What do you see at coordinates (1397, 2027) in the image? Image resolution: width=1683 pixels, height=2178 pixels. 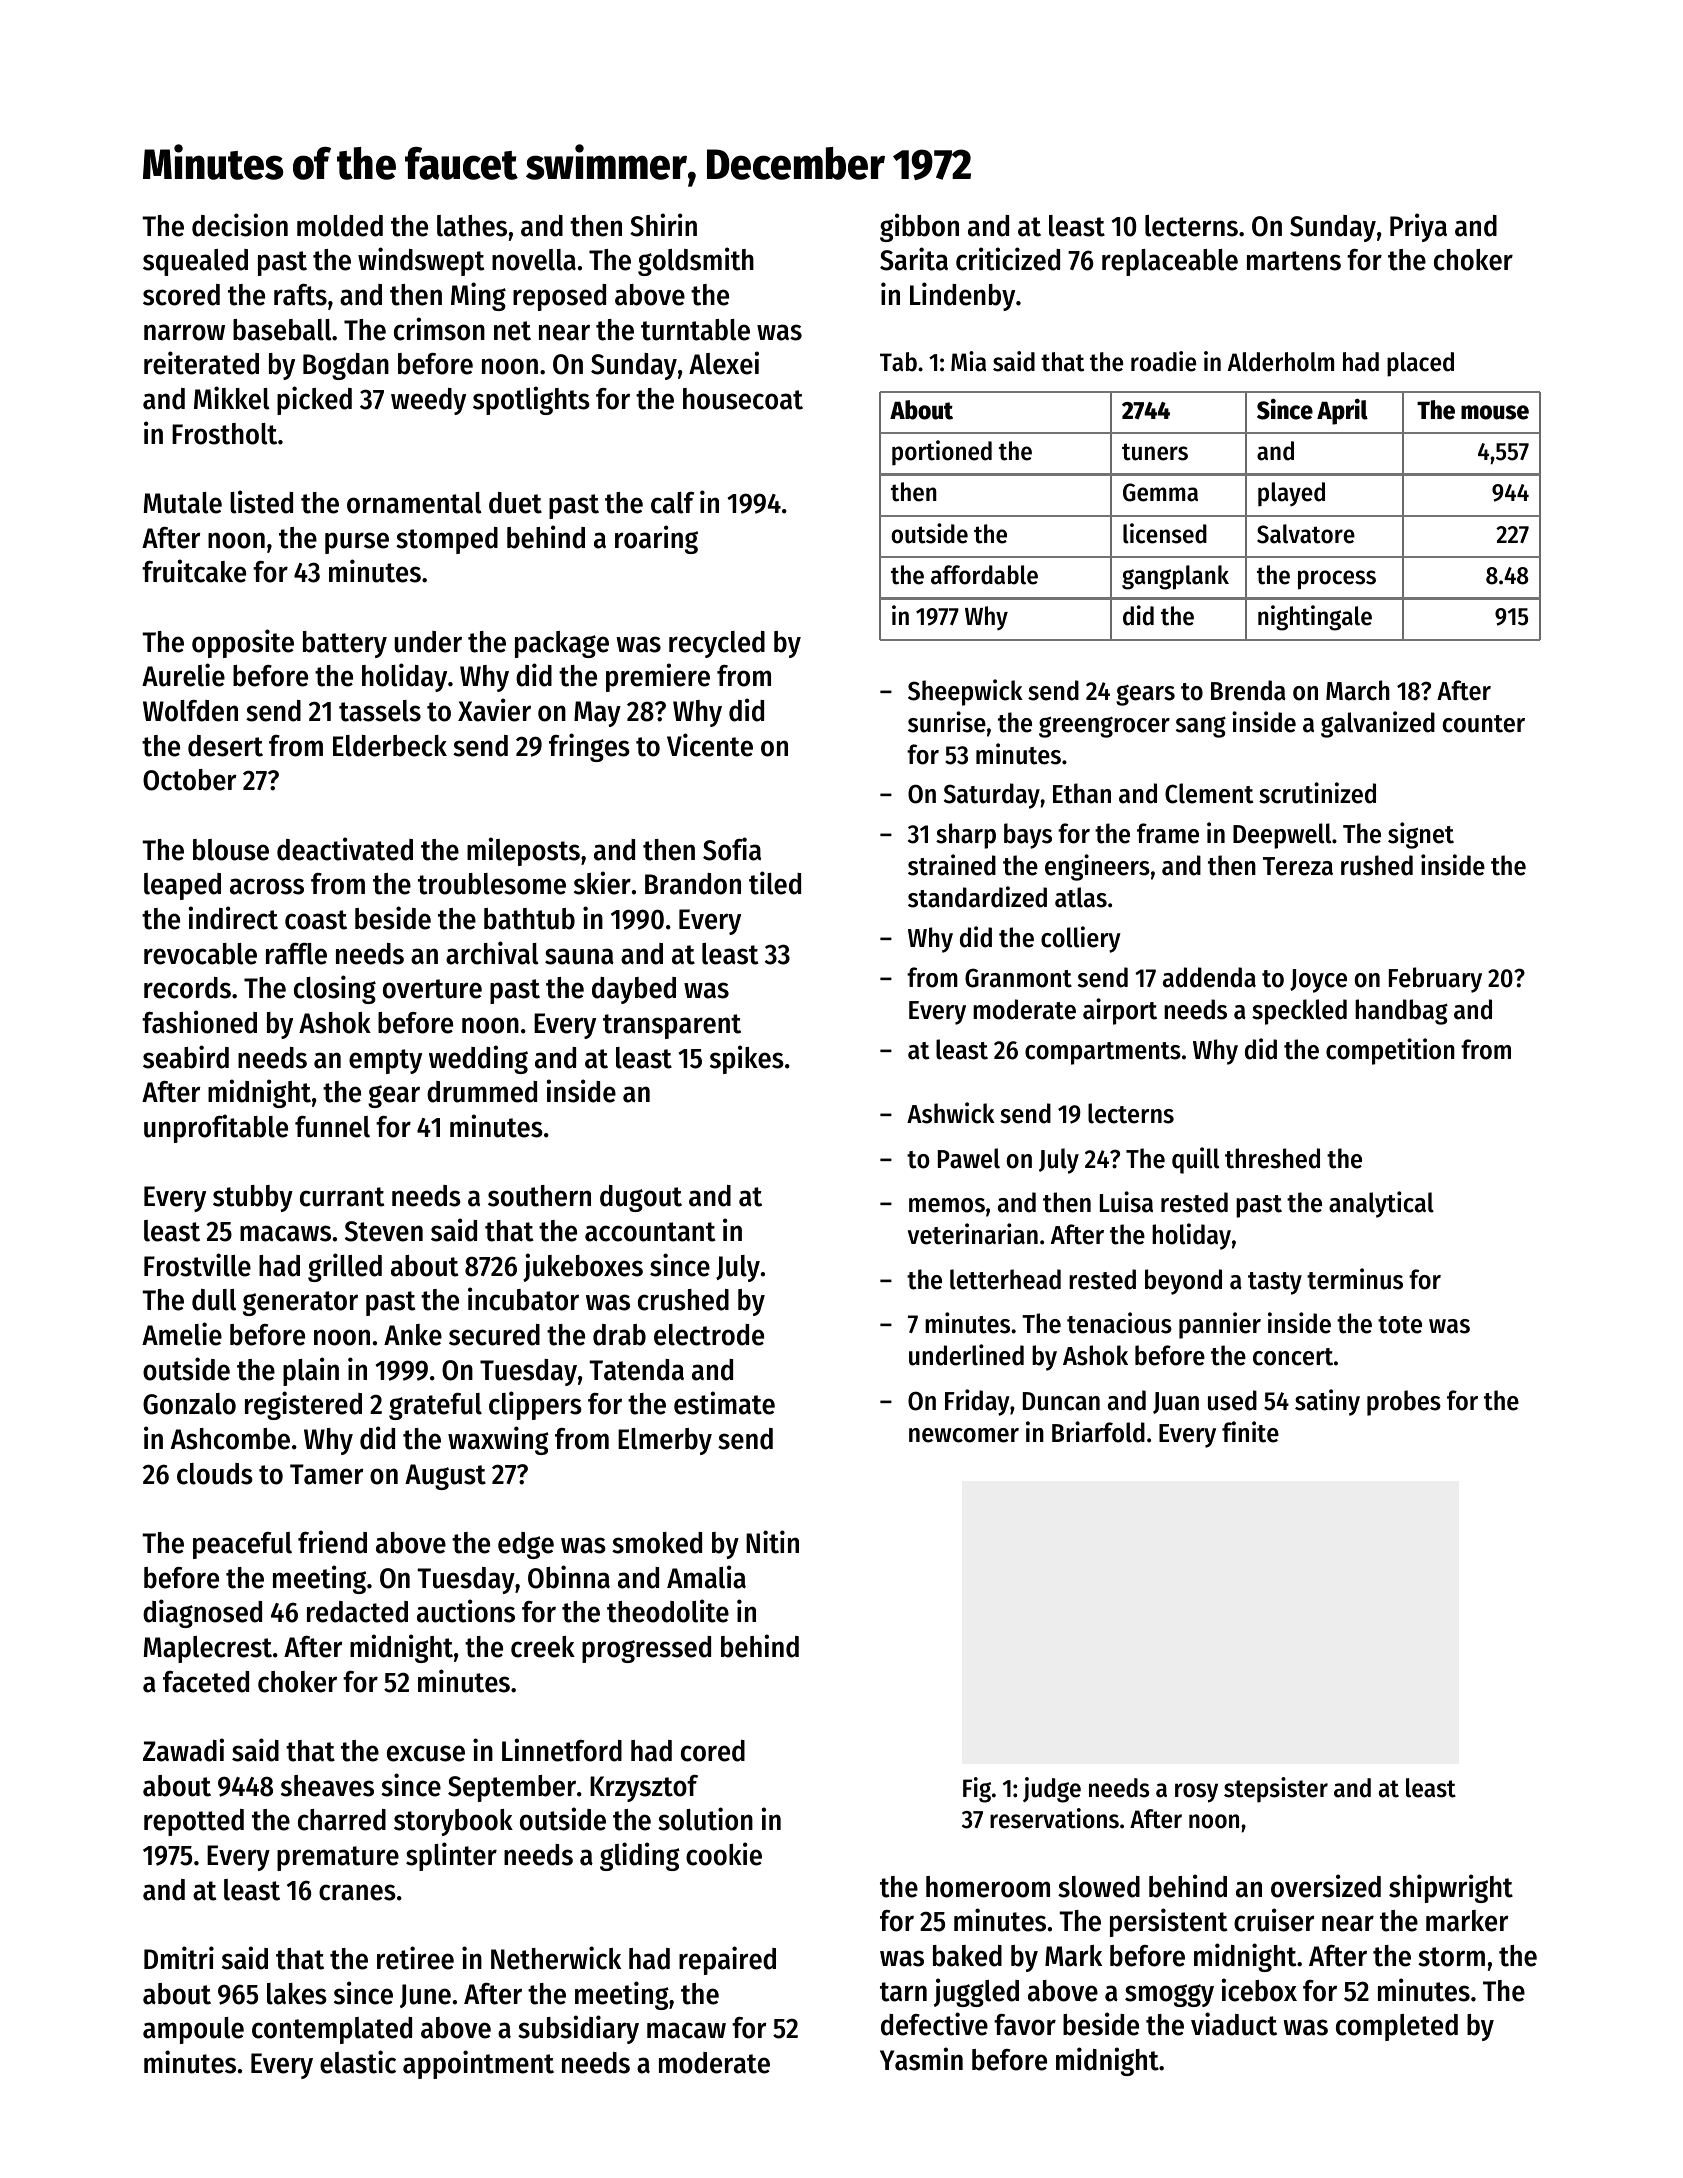 I see `completed` at bounding box center [1397, 2027].
